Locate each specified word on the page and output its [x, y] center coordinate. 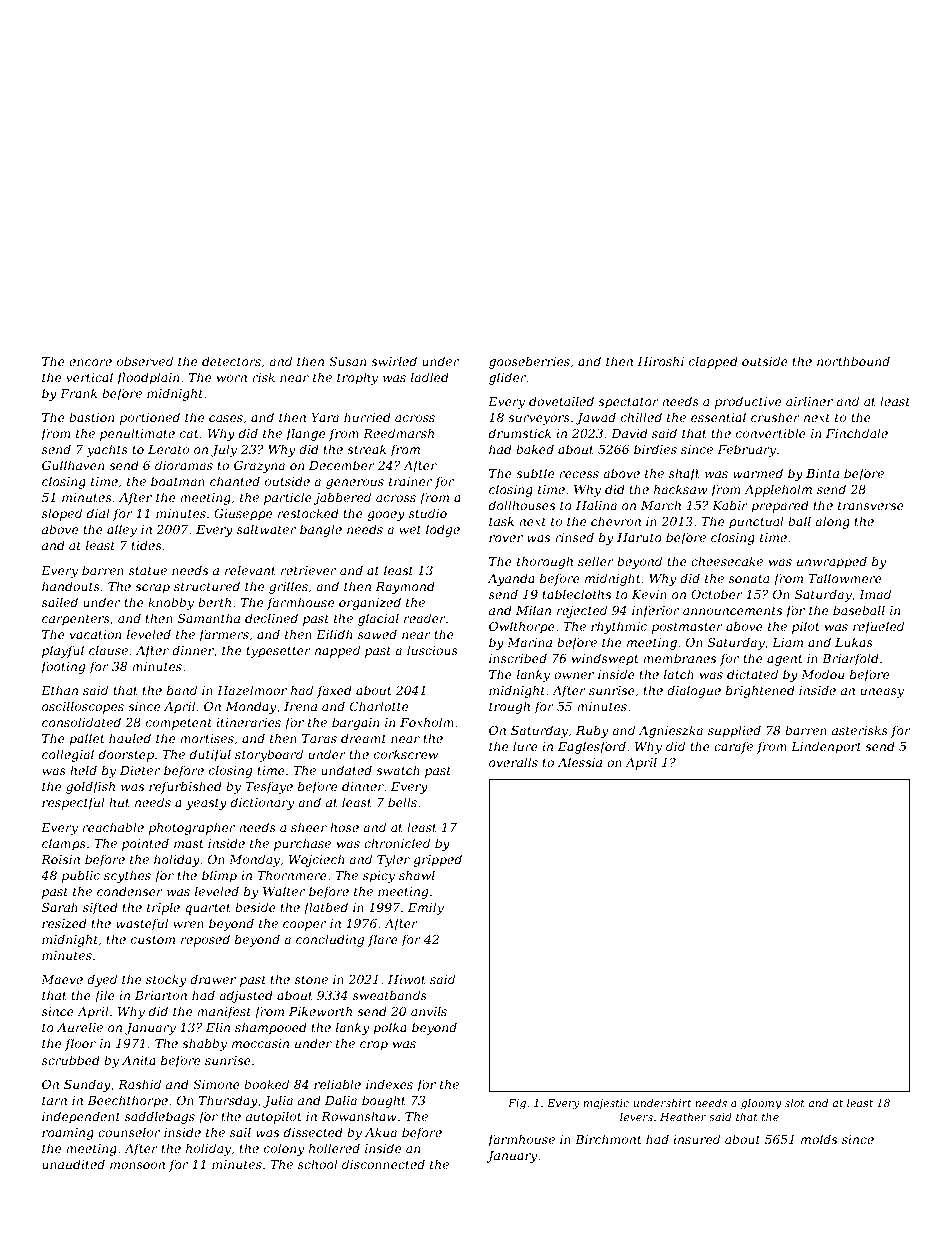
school [318, 1164]
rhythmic [619, 627]
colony [284, 1149]
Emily [426, 908]
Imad [875, 594]
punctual [756, 522]
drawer [213, 979]
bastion [91, 417]
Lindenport [826, 747]
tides [147, 545]
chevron [616, 521]
